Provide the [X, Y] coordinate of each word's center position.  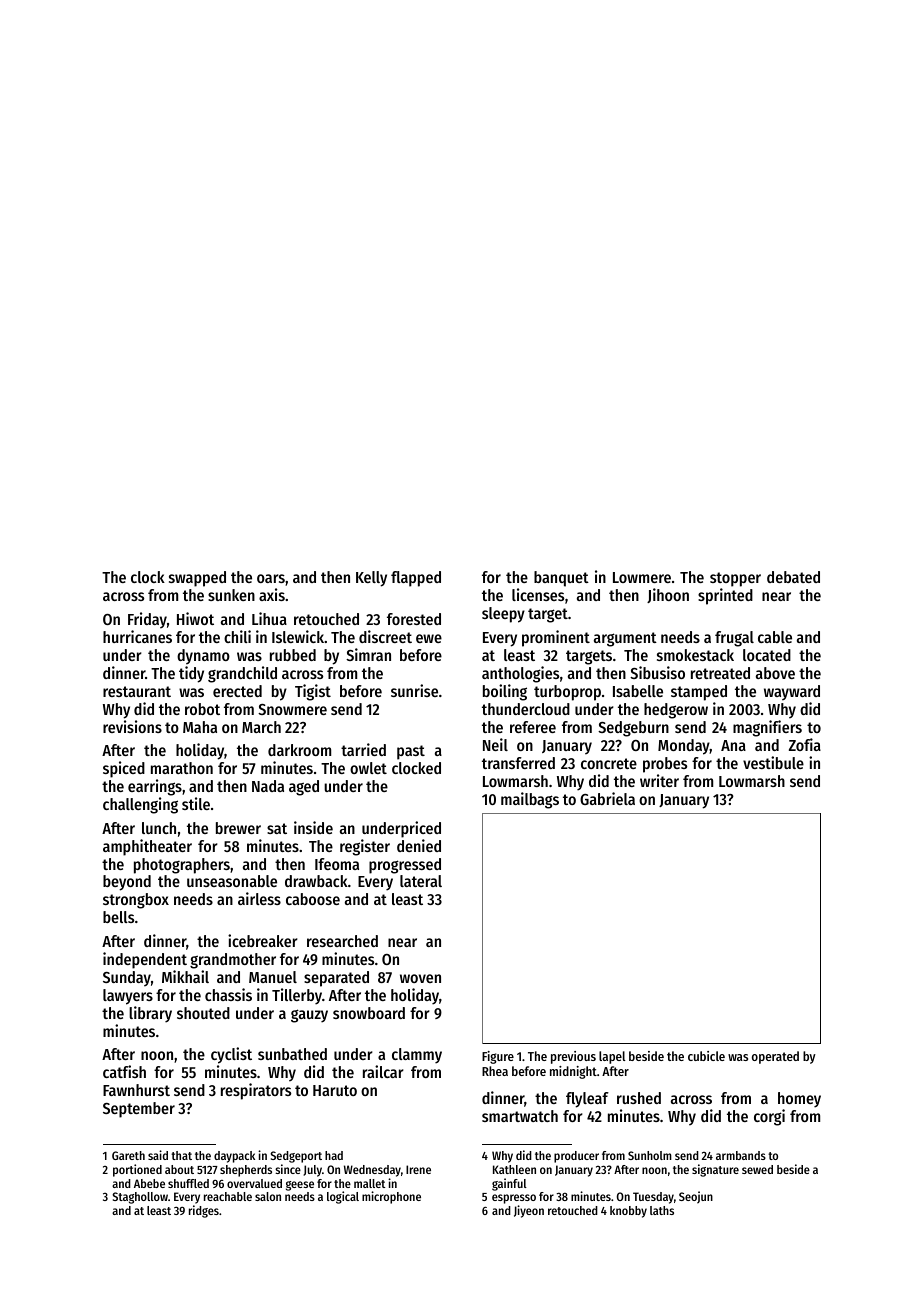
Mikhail [185, 976]
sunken [231, 595]
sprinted [725, 596]
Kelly [371, 579]
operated [775, 1057]
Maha [200, 727]
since [288, 1169]
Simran [368, 654]
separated [336, 979]
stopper [735, 579]
